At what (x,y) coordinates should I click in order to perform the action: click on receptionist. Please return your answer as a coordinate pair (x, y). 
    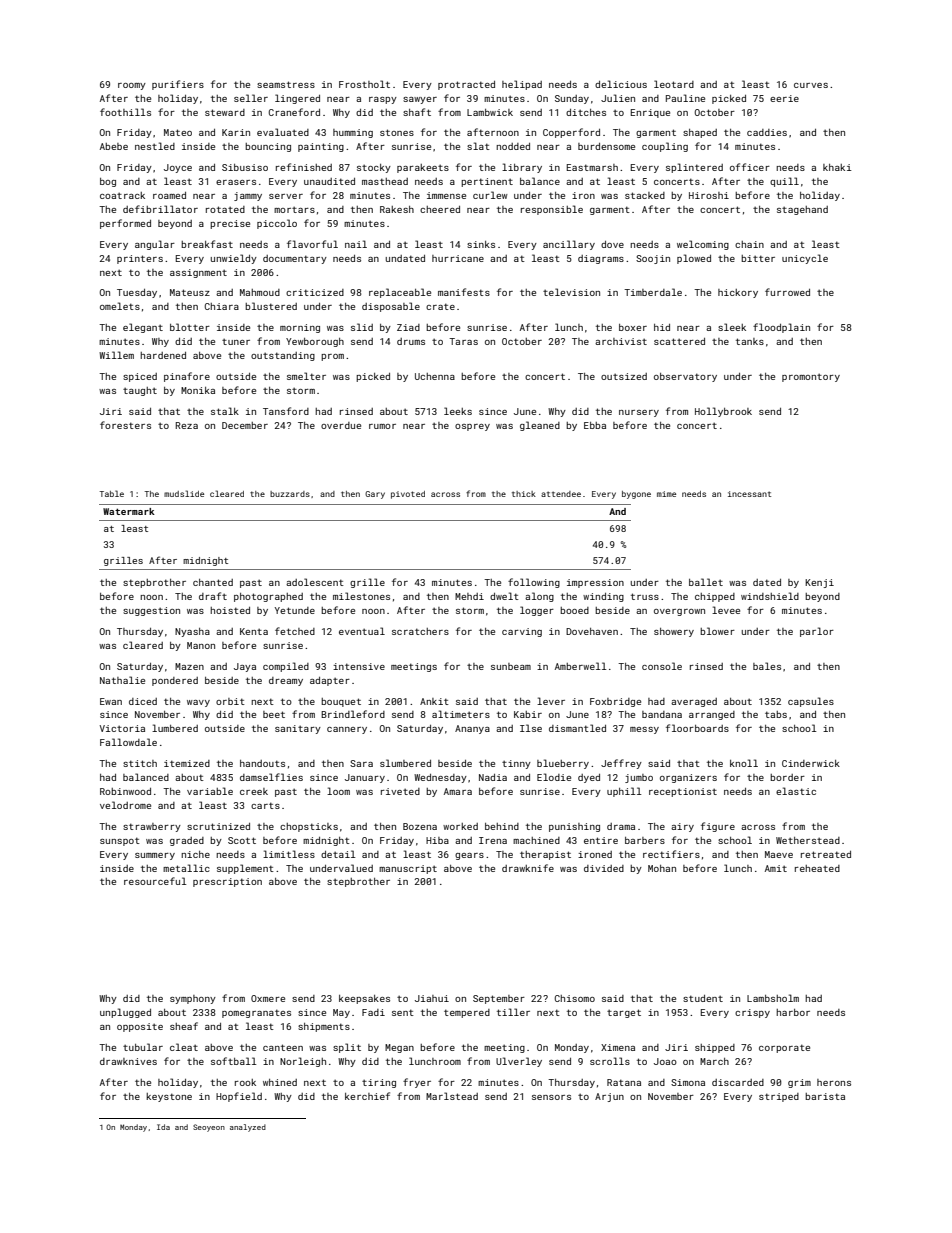
    Looking at the image, I should click on (683, 792).
